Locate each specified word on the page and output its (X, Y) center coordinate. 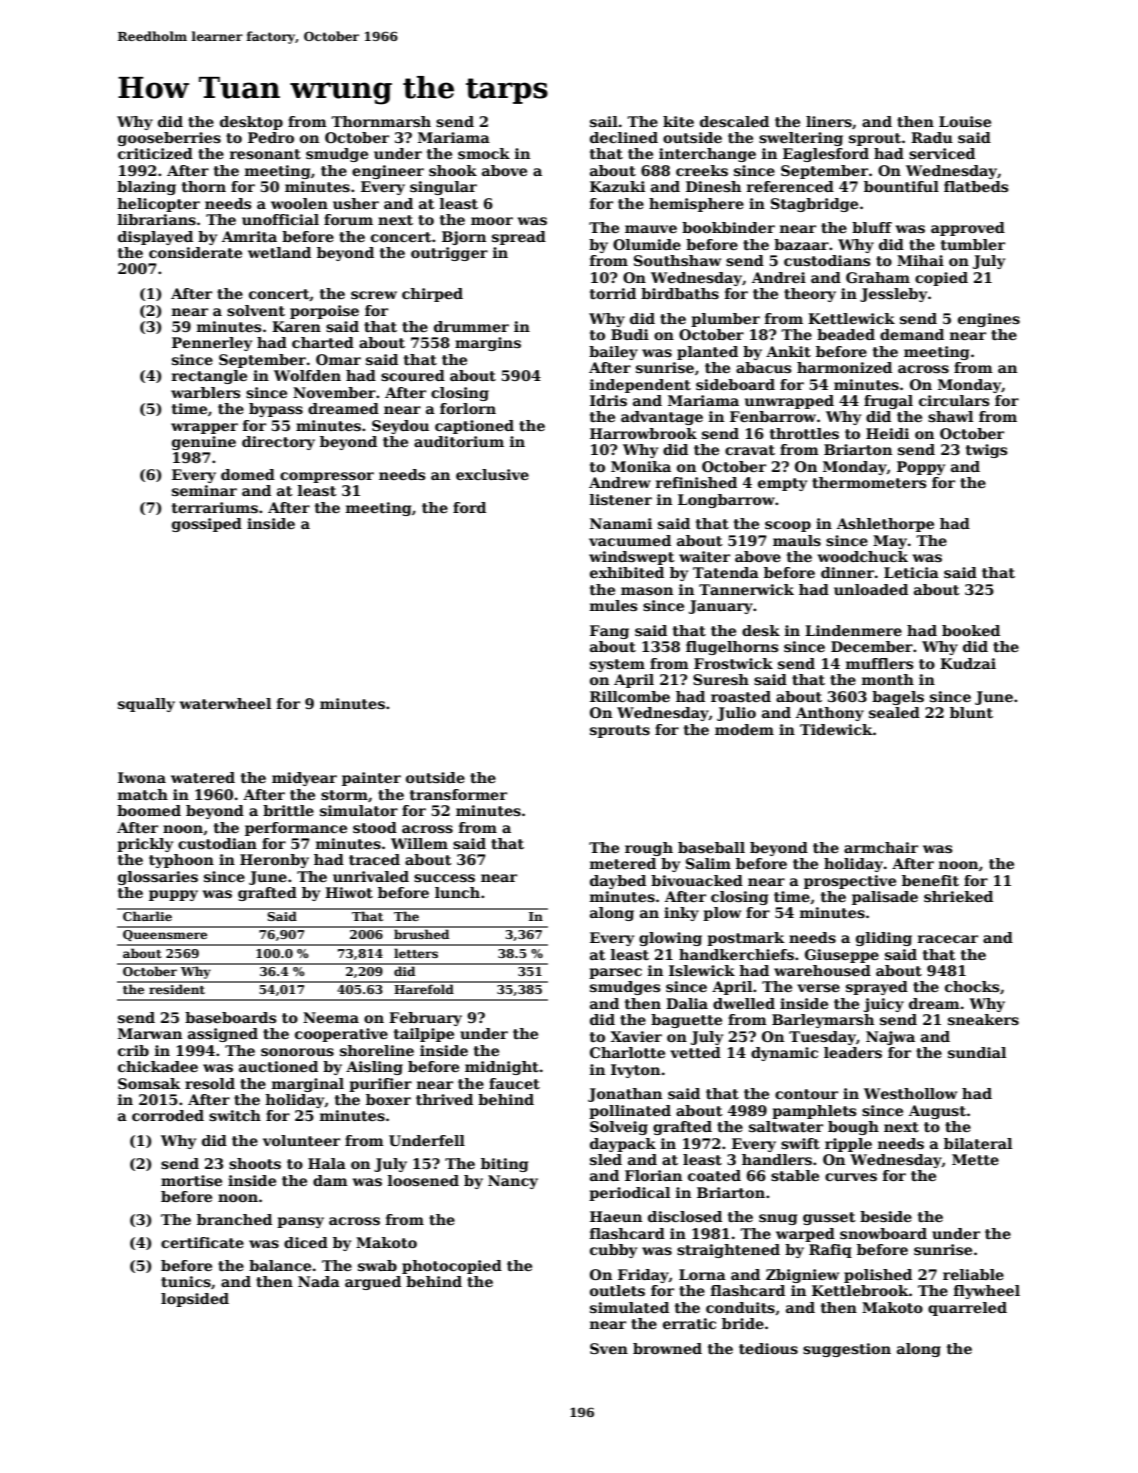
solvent (256, 310)
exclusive (492, 474)
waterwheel (225, 703)
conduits (740, 1307)
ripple (848, 1145)
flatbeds (976, 186)
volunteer (301, 1140)
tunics (186, 1281)
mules (613, 605)
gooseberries (169, 139)
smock (484, 153)
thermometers (869, 482)
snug (778, 1219)
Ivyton (635, 1071)
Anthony (830, 714)
